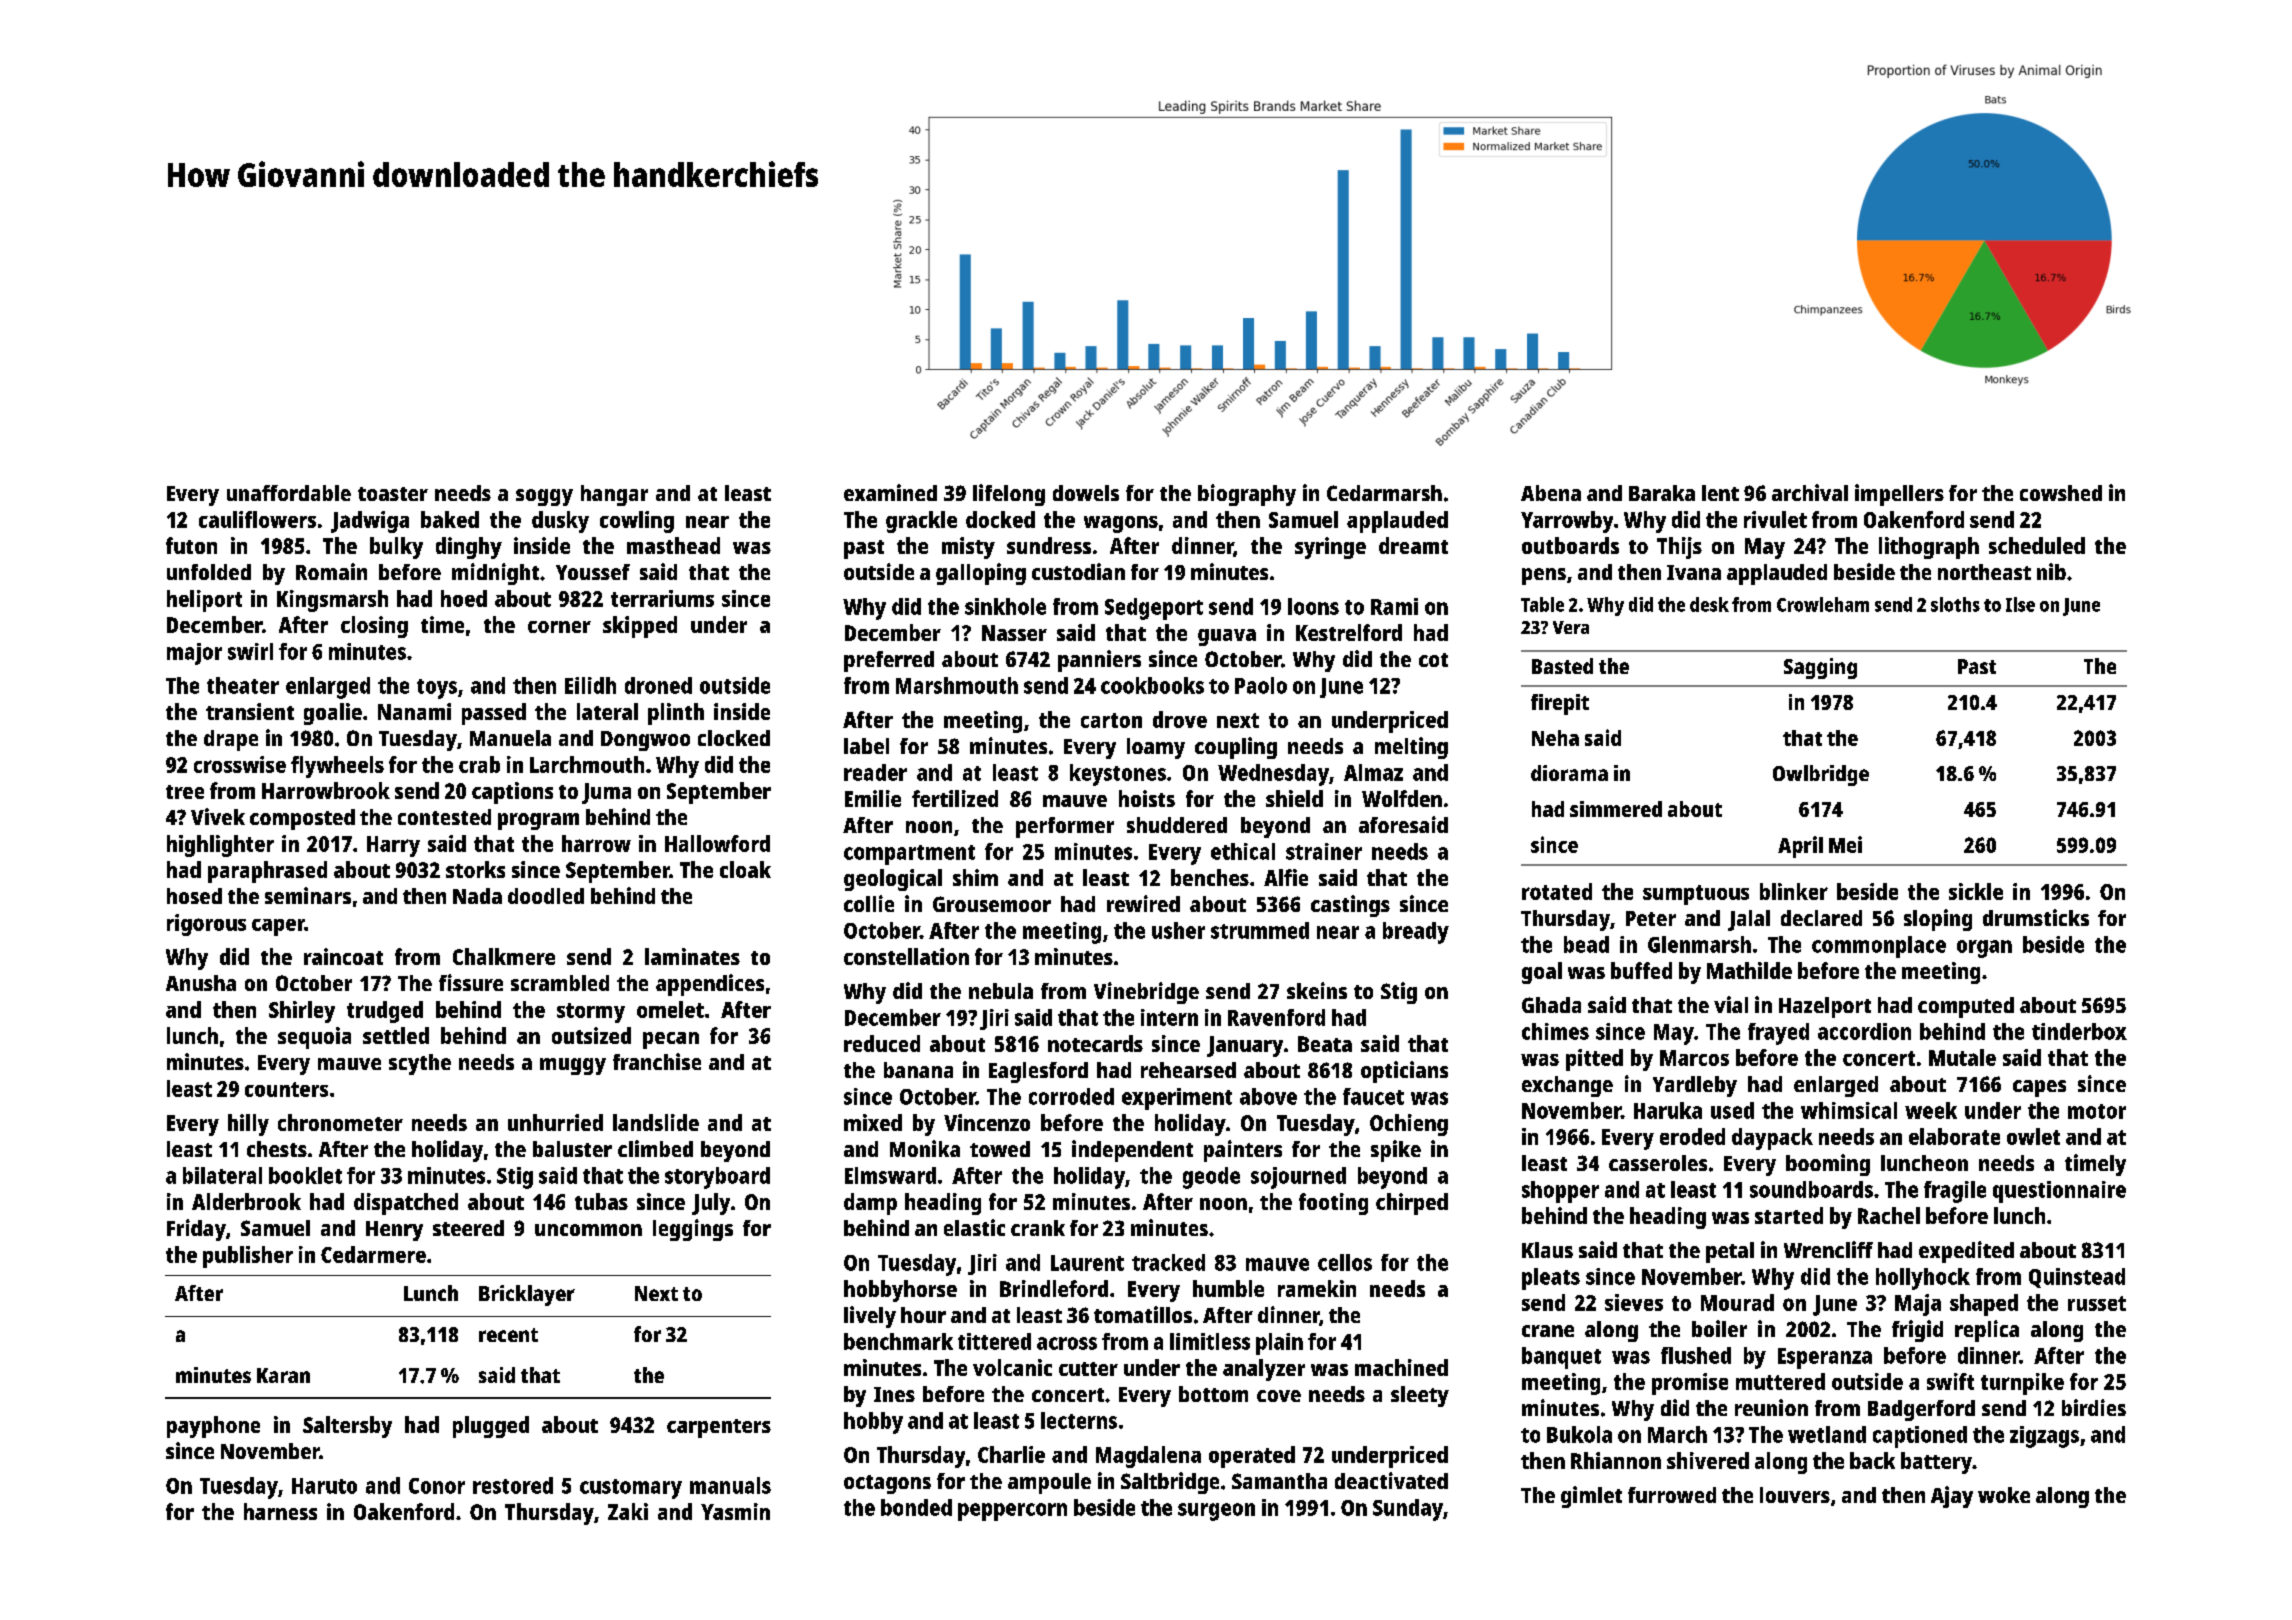 The image size is (2292, 1620). I want to click on furrowed, so click(1672, 1495).
